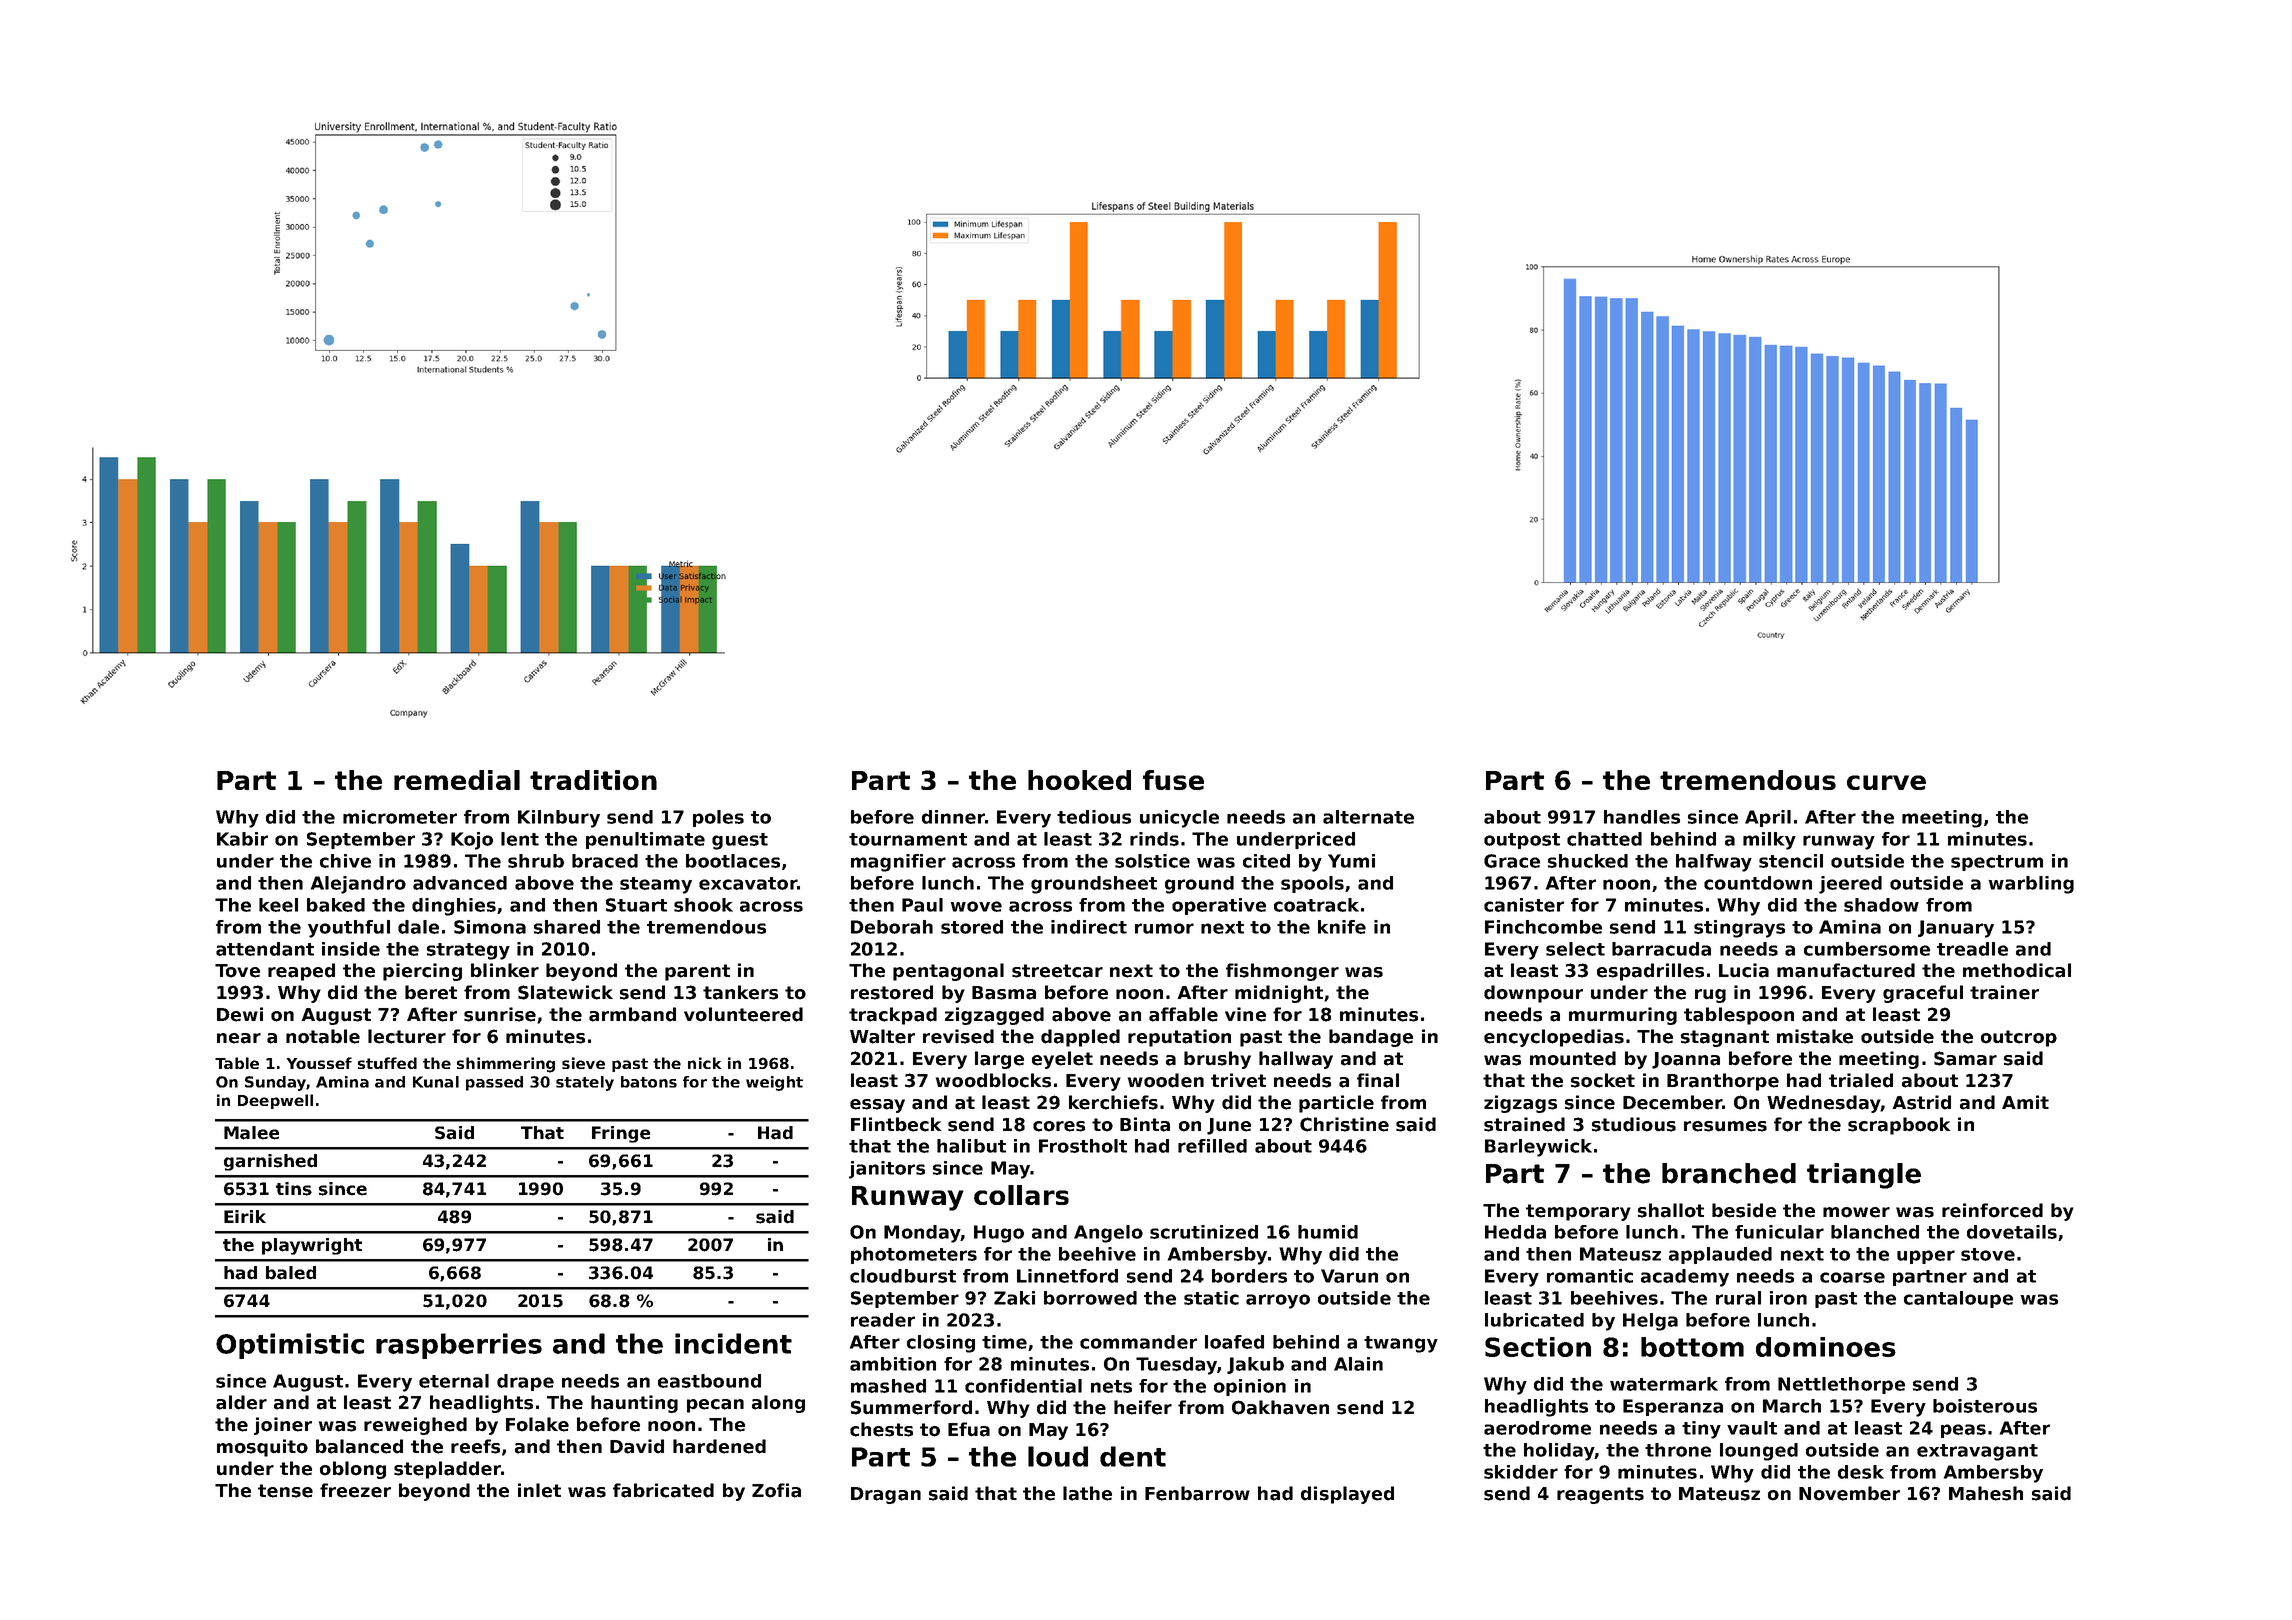 The height and width of the document is (1620, 2292). Describe the element at coordinates (345, 861) in the document. I see `chive` at that location.
